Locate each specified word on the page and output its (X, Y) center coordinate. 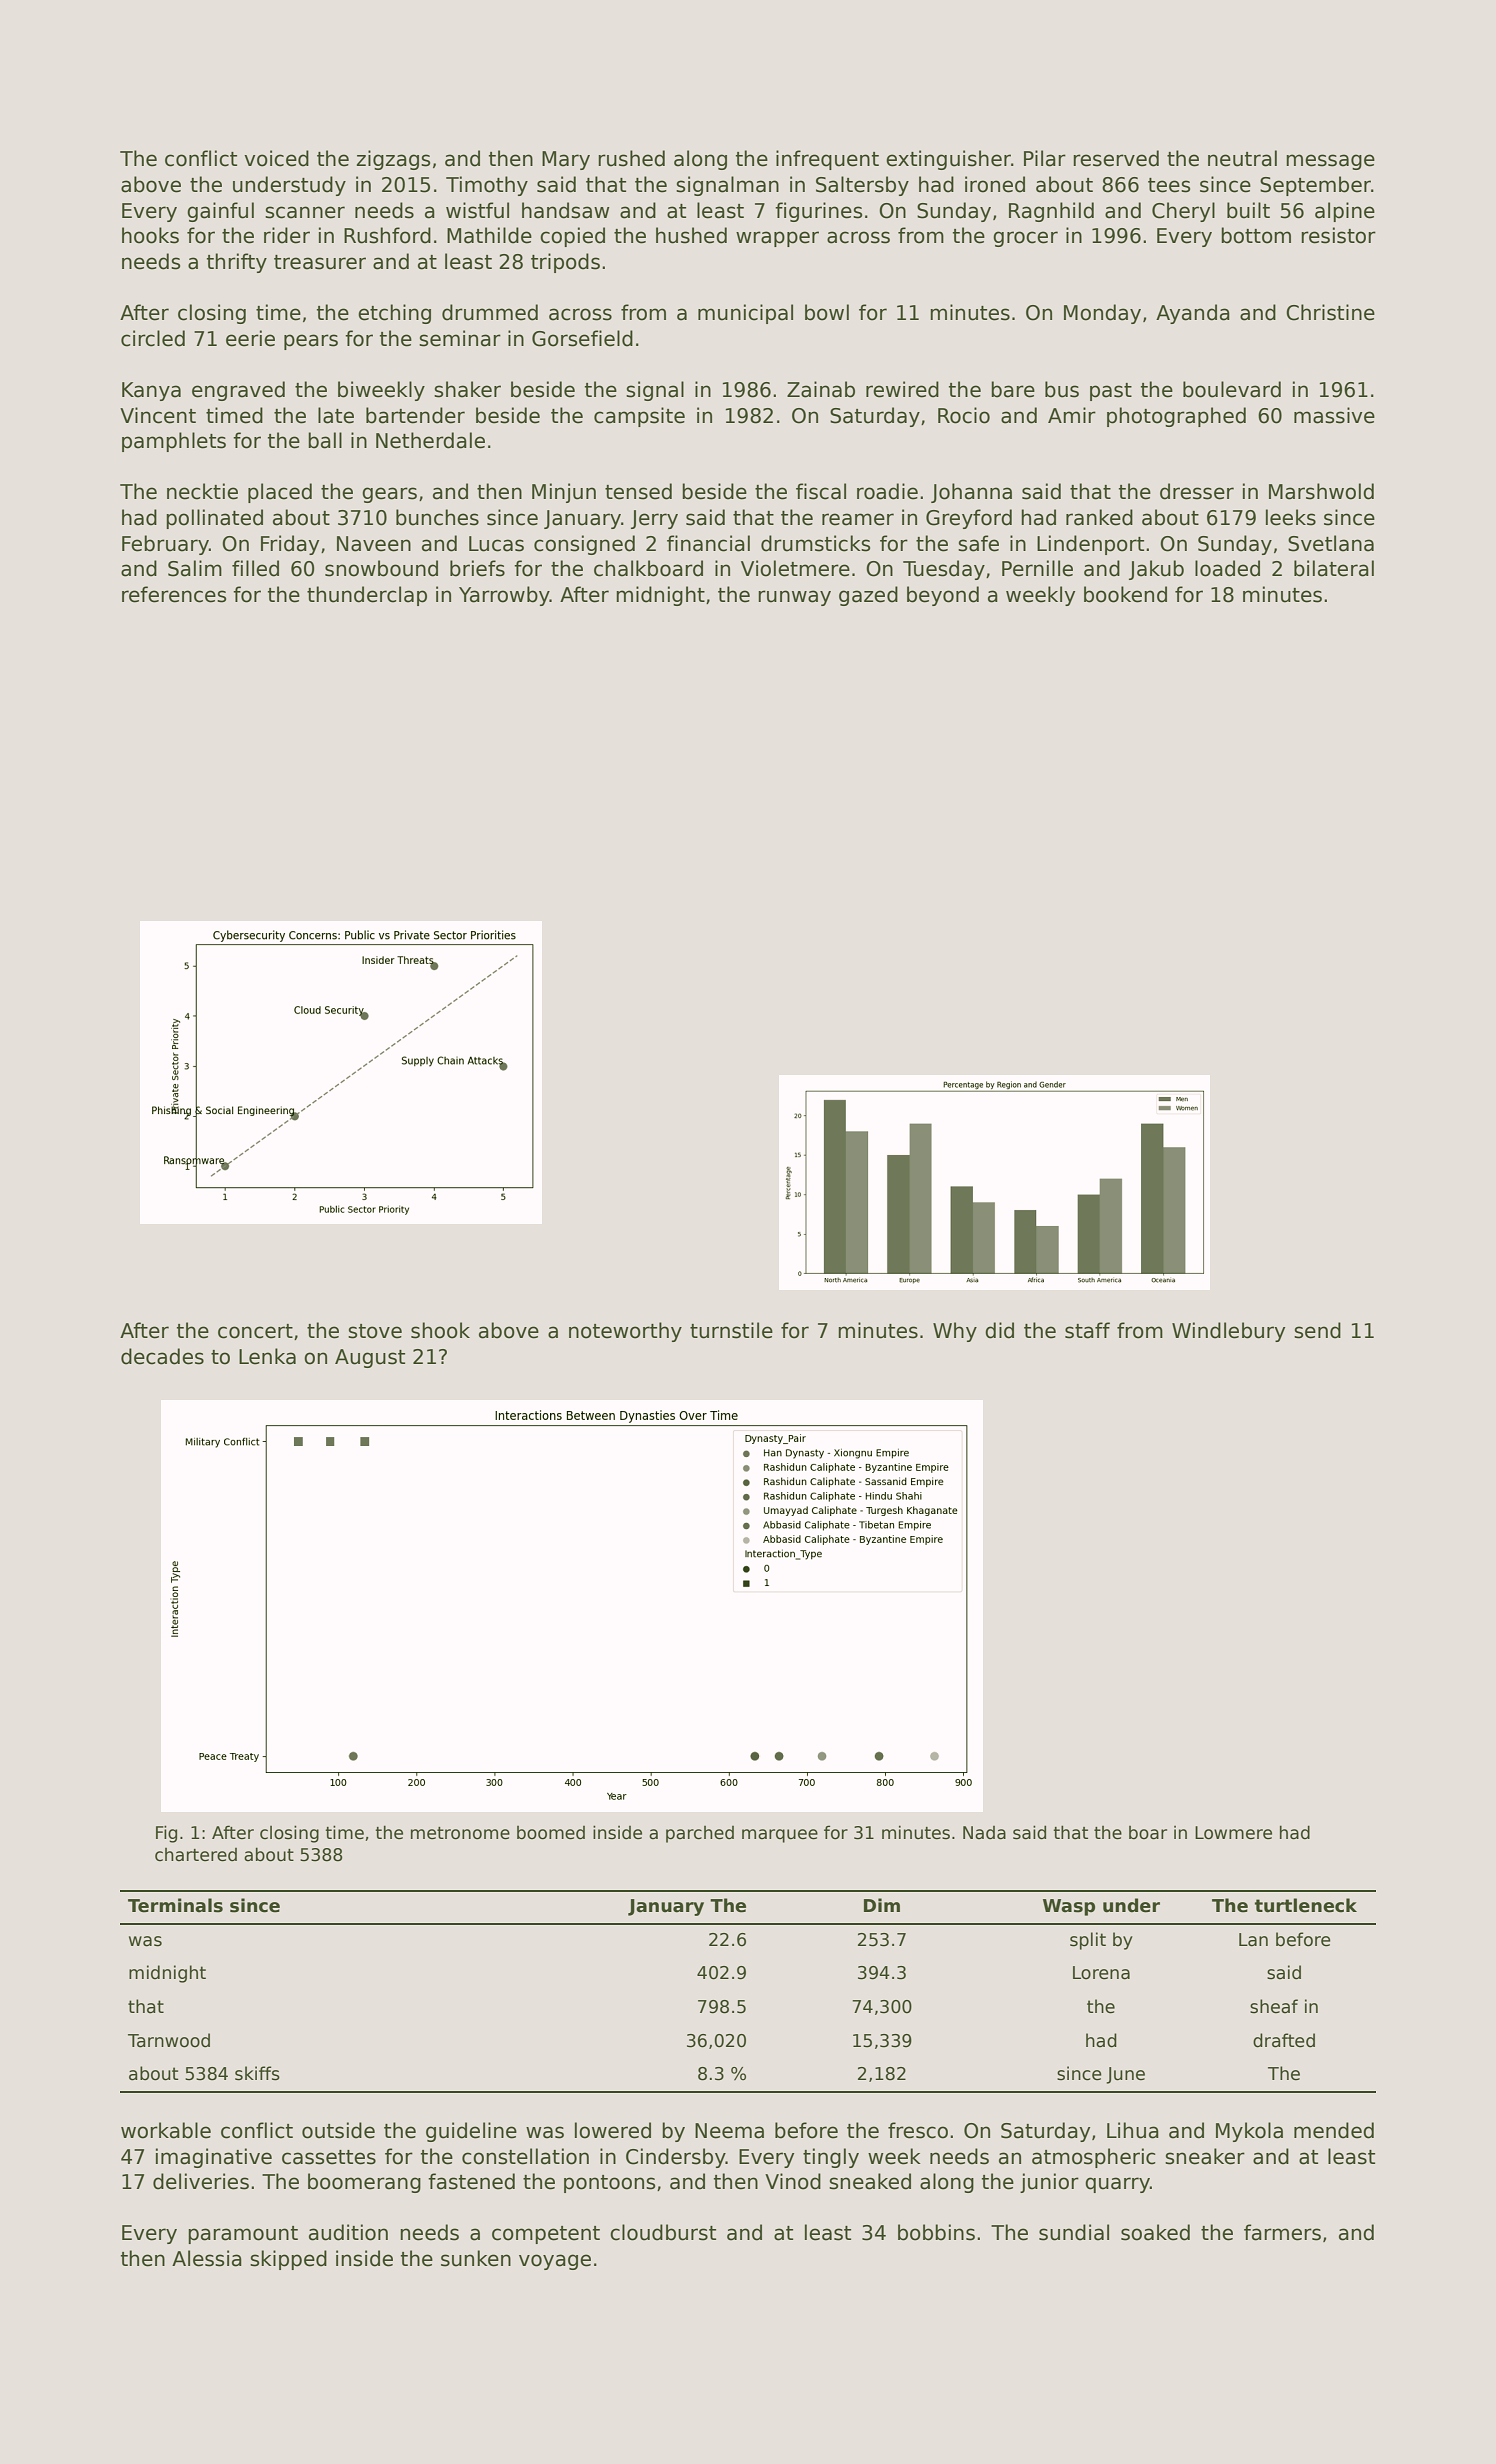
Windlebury (1228, 1332)
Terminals (175, 1905)
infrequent (827, 160)
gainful (220, 212)
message (1330, 162)
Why (955, 1332)
